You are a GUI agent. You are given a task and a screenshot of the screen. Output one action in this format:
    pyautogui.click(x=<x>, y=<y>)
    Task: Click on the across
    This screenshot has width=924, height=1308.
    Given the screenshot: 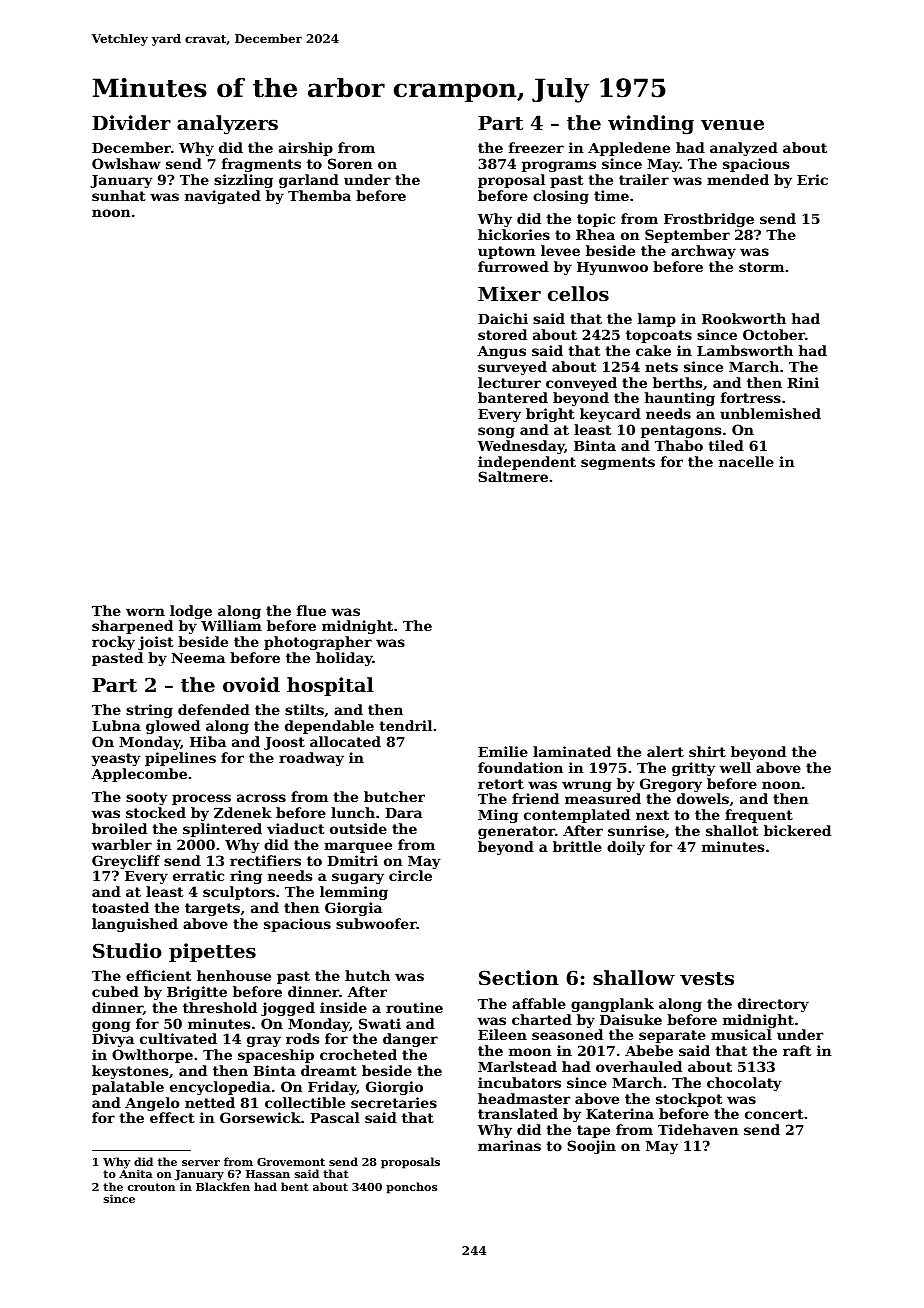 What is the action you would take?
    pyautogui.click(x=261, y=798)
